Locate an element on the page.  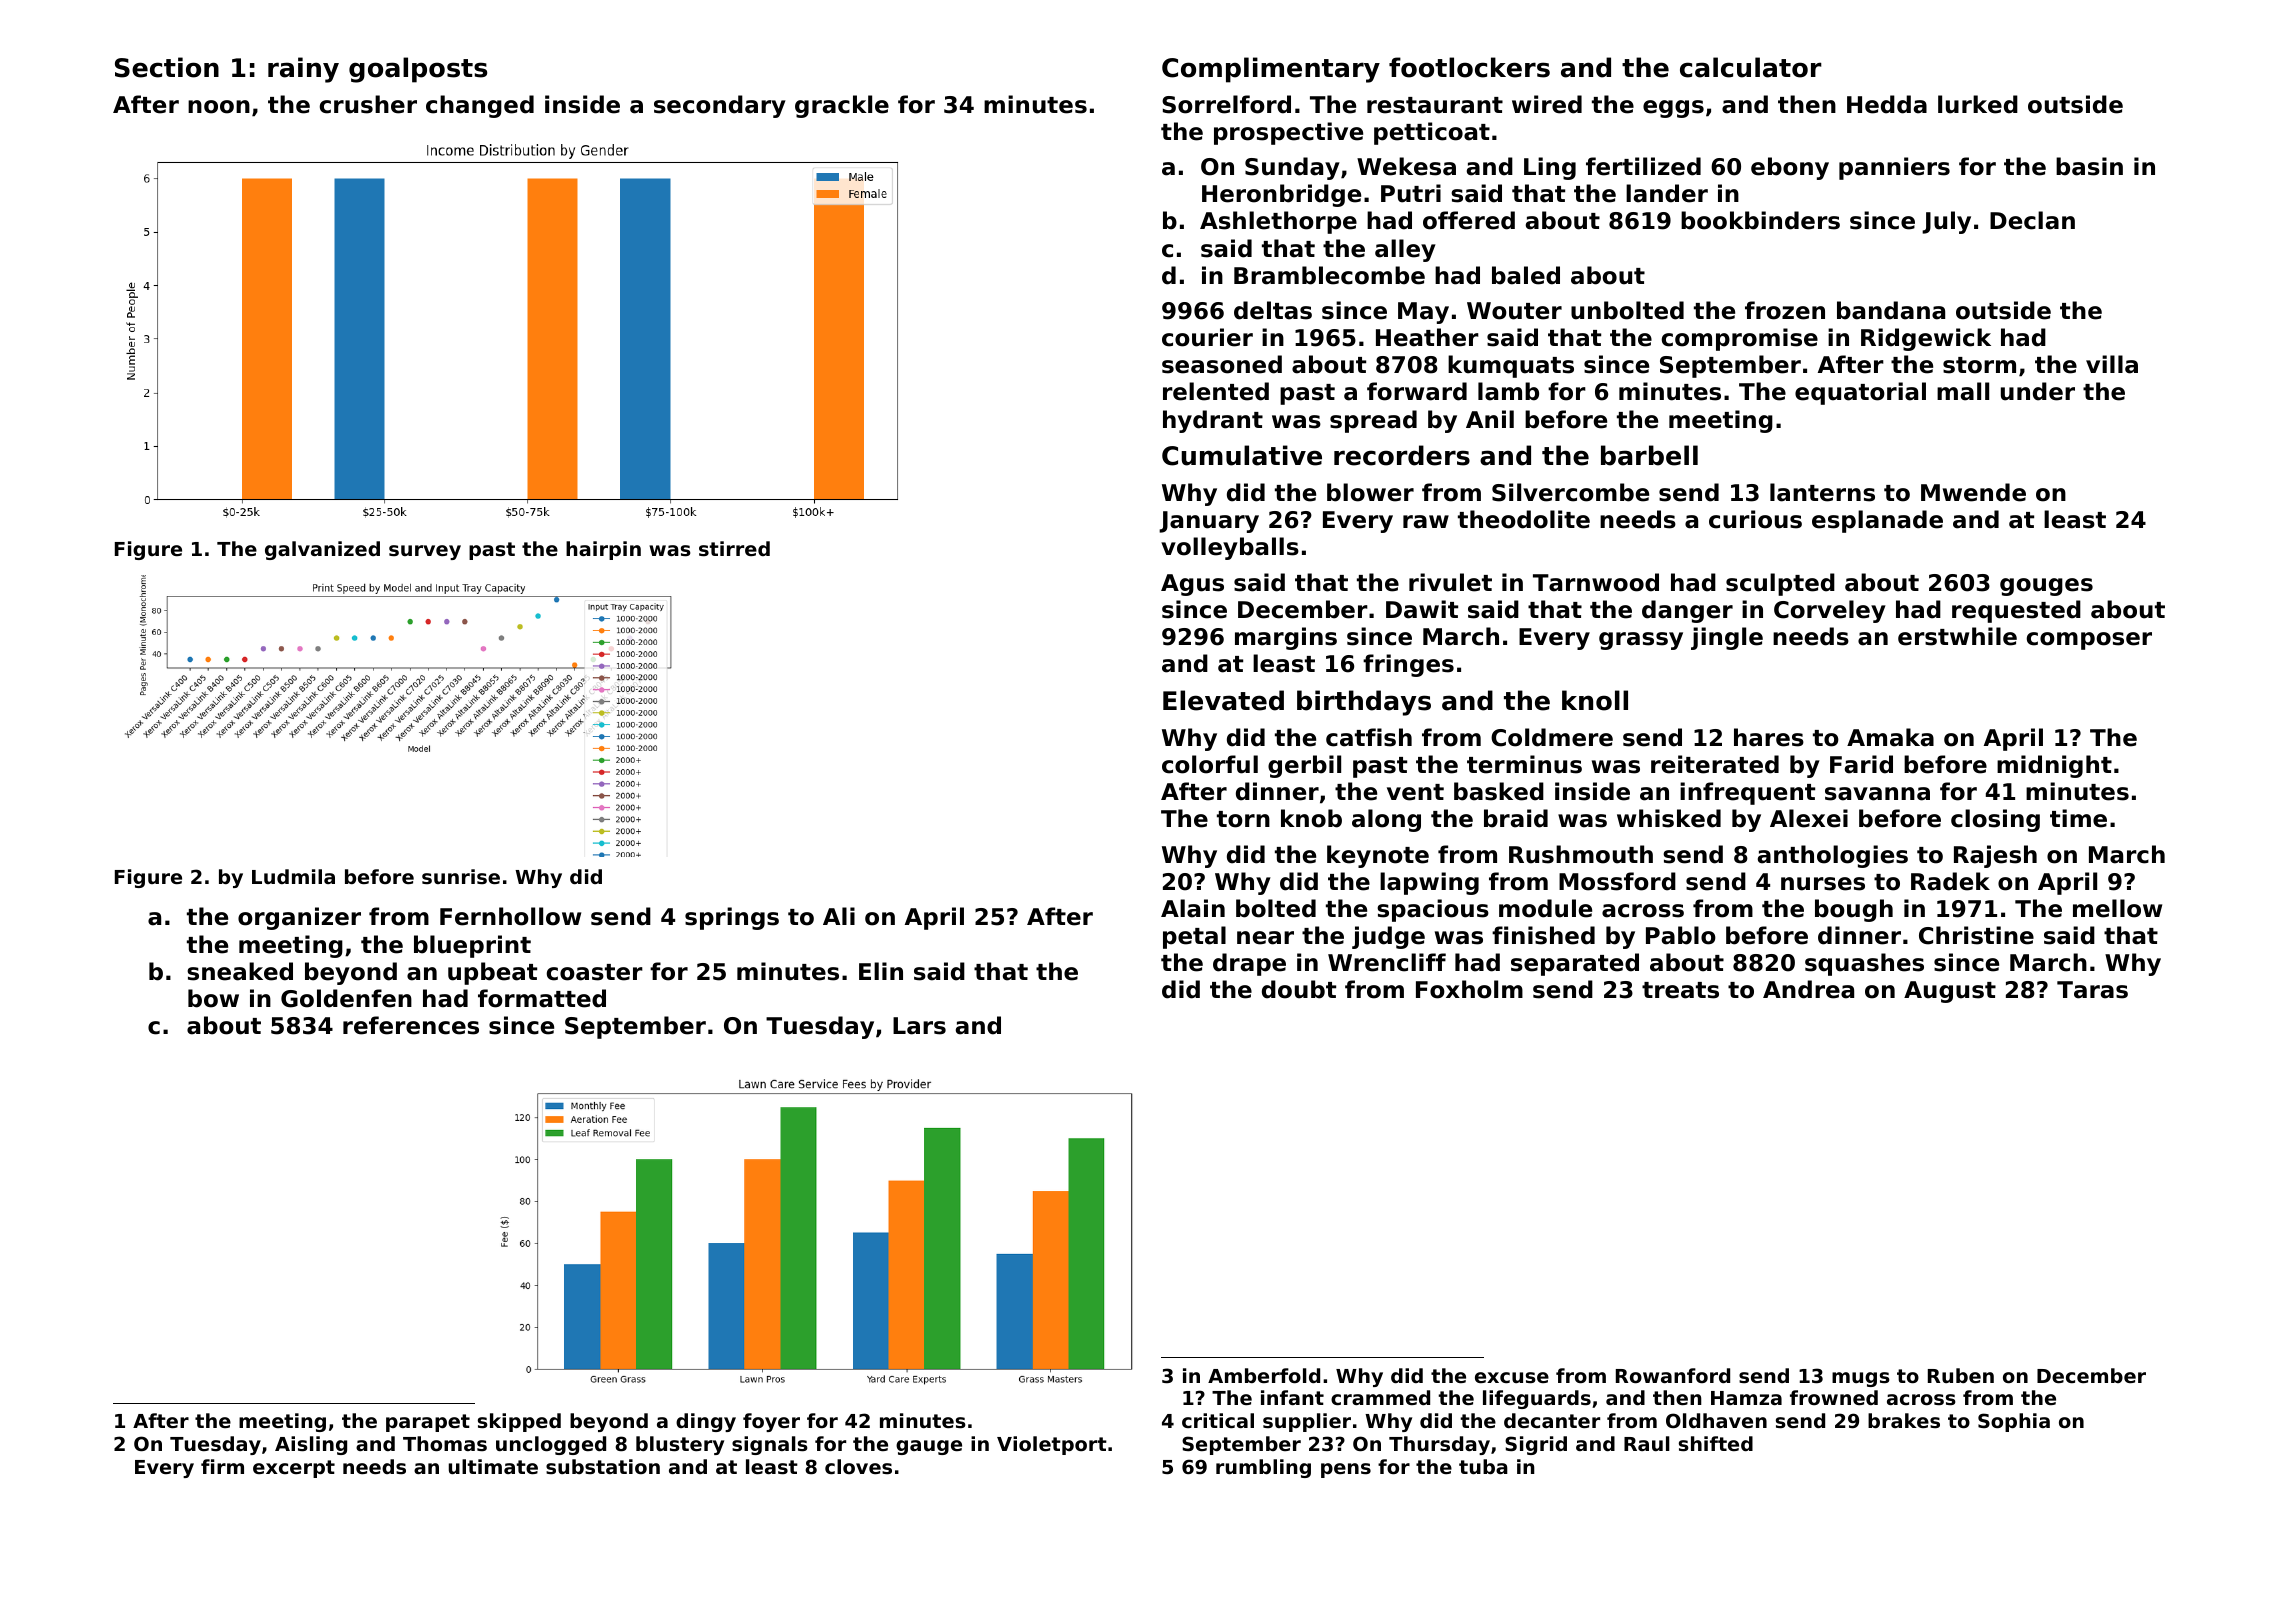
eggs is located at coordinates (1673, 109).
